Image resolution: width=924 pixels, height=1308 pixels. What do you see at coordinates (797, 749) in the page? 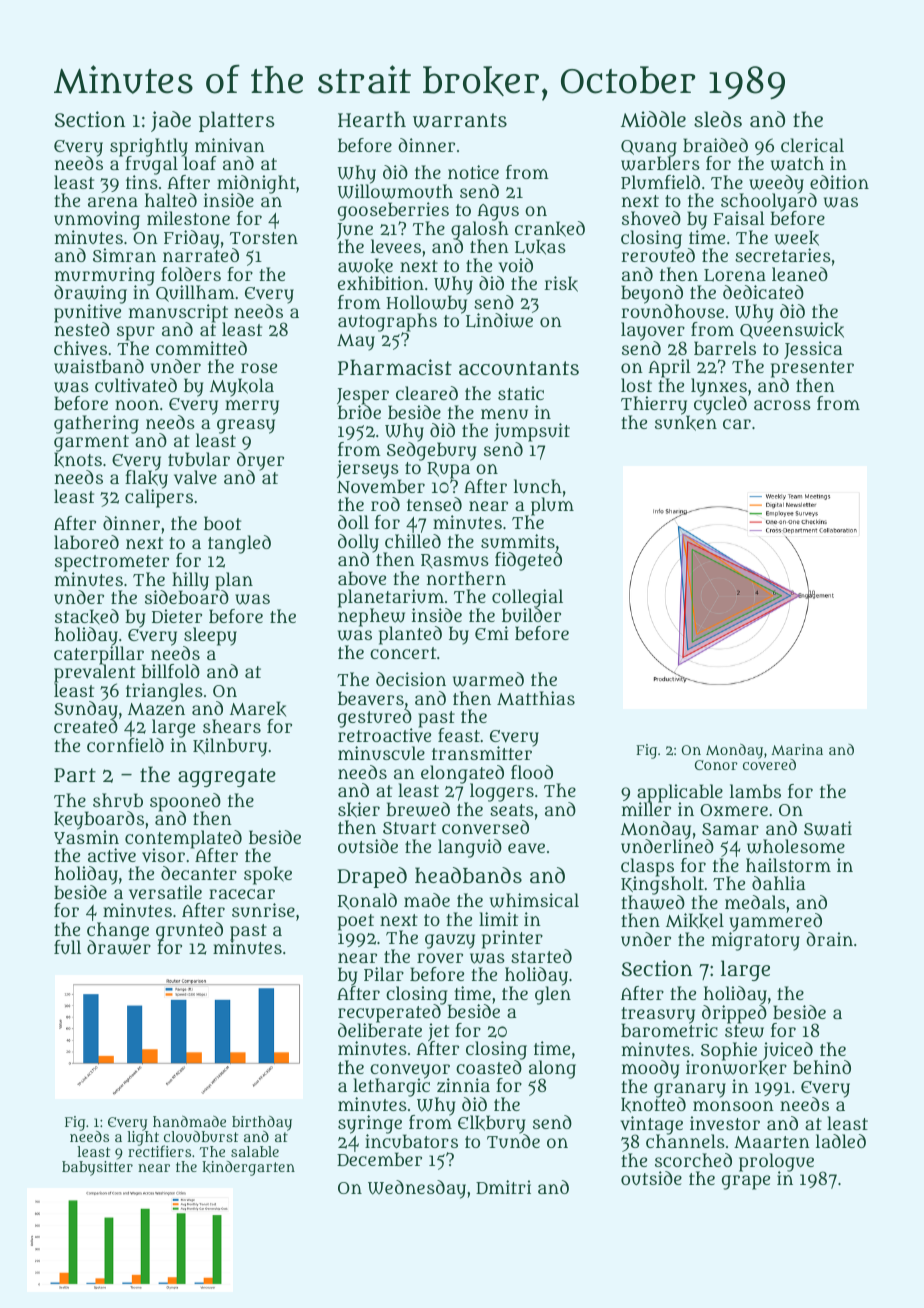
I see `Marina` at bounding box center [797, 749].
